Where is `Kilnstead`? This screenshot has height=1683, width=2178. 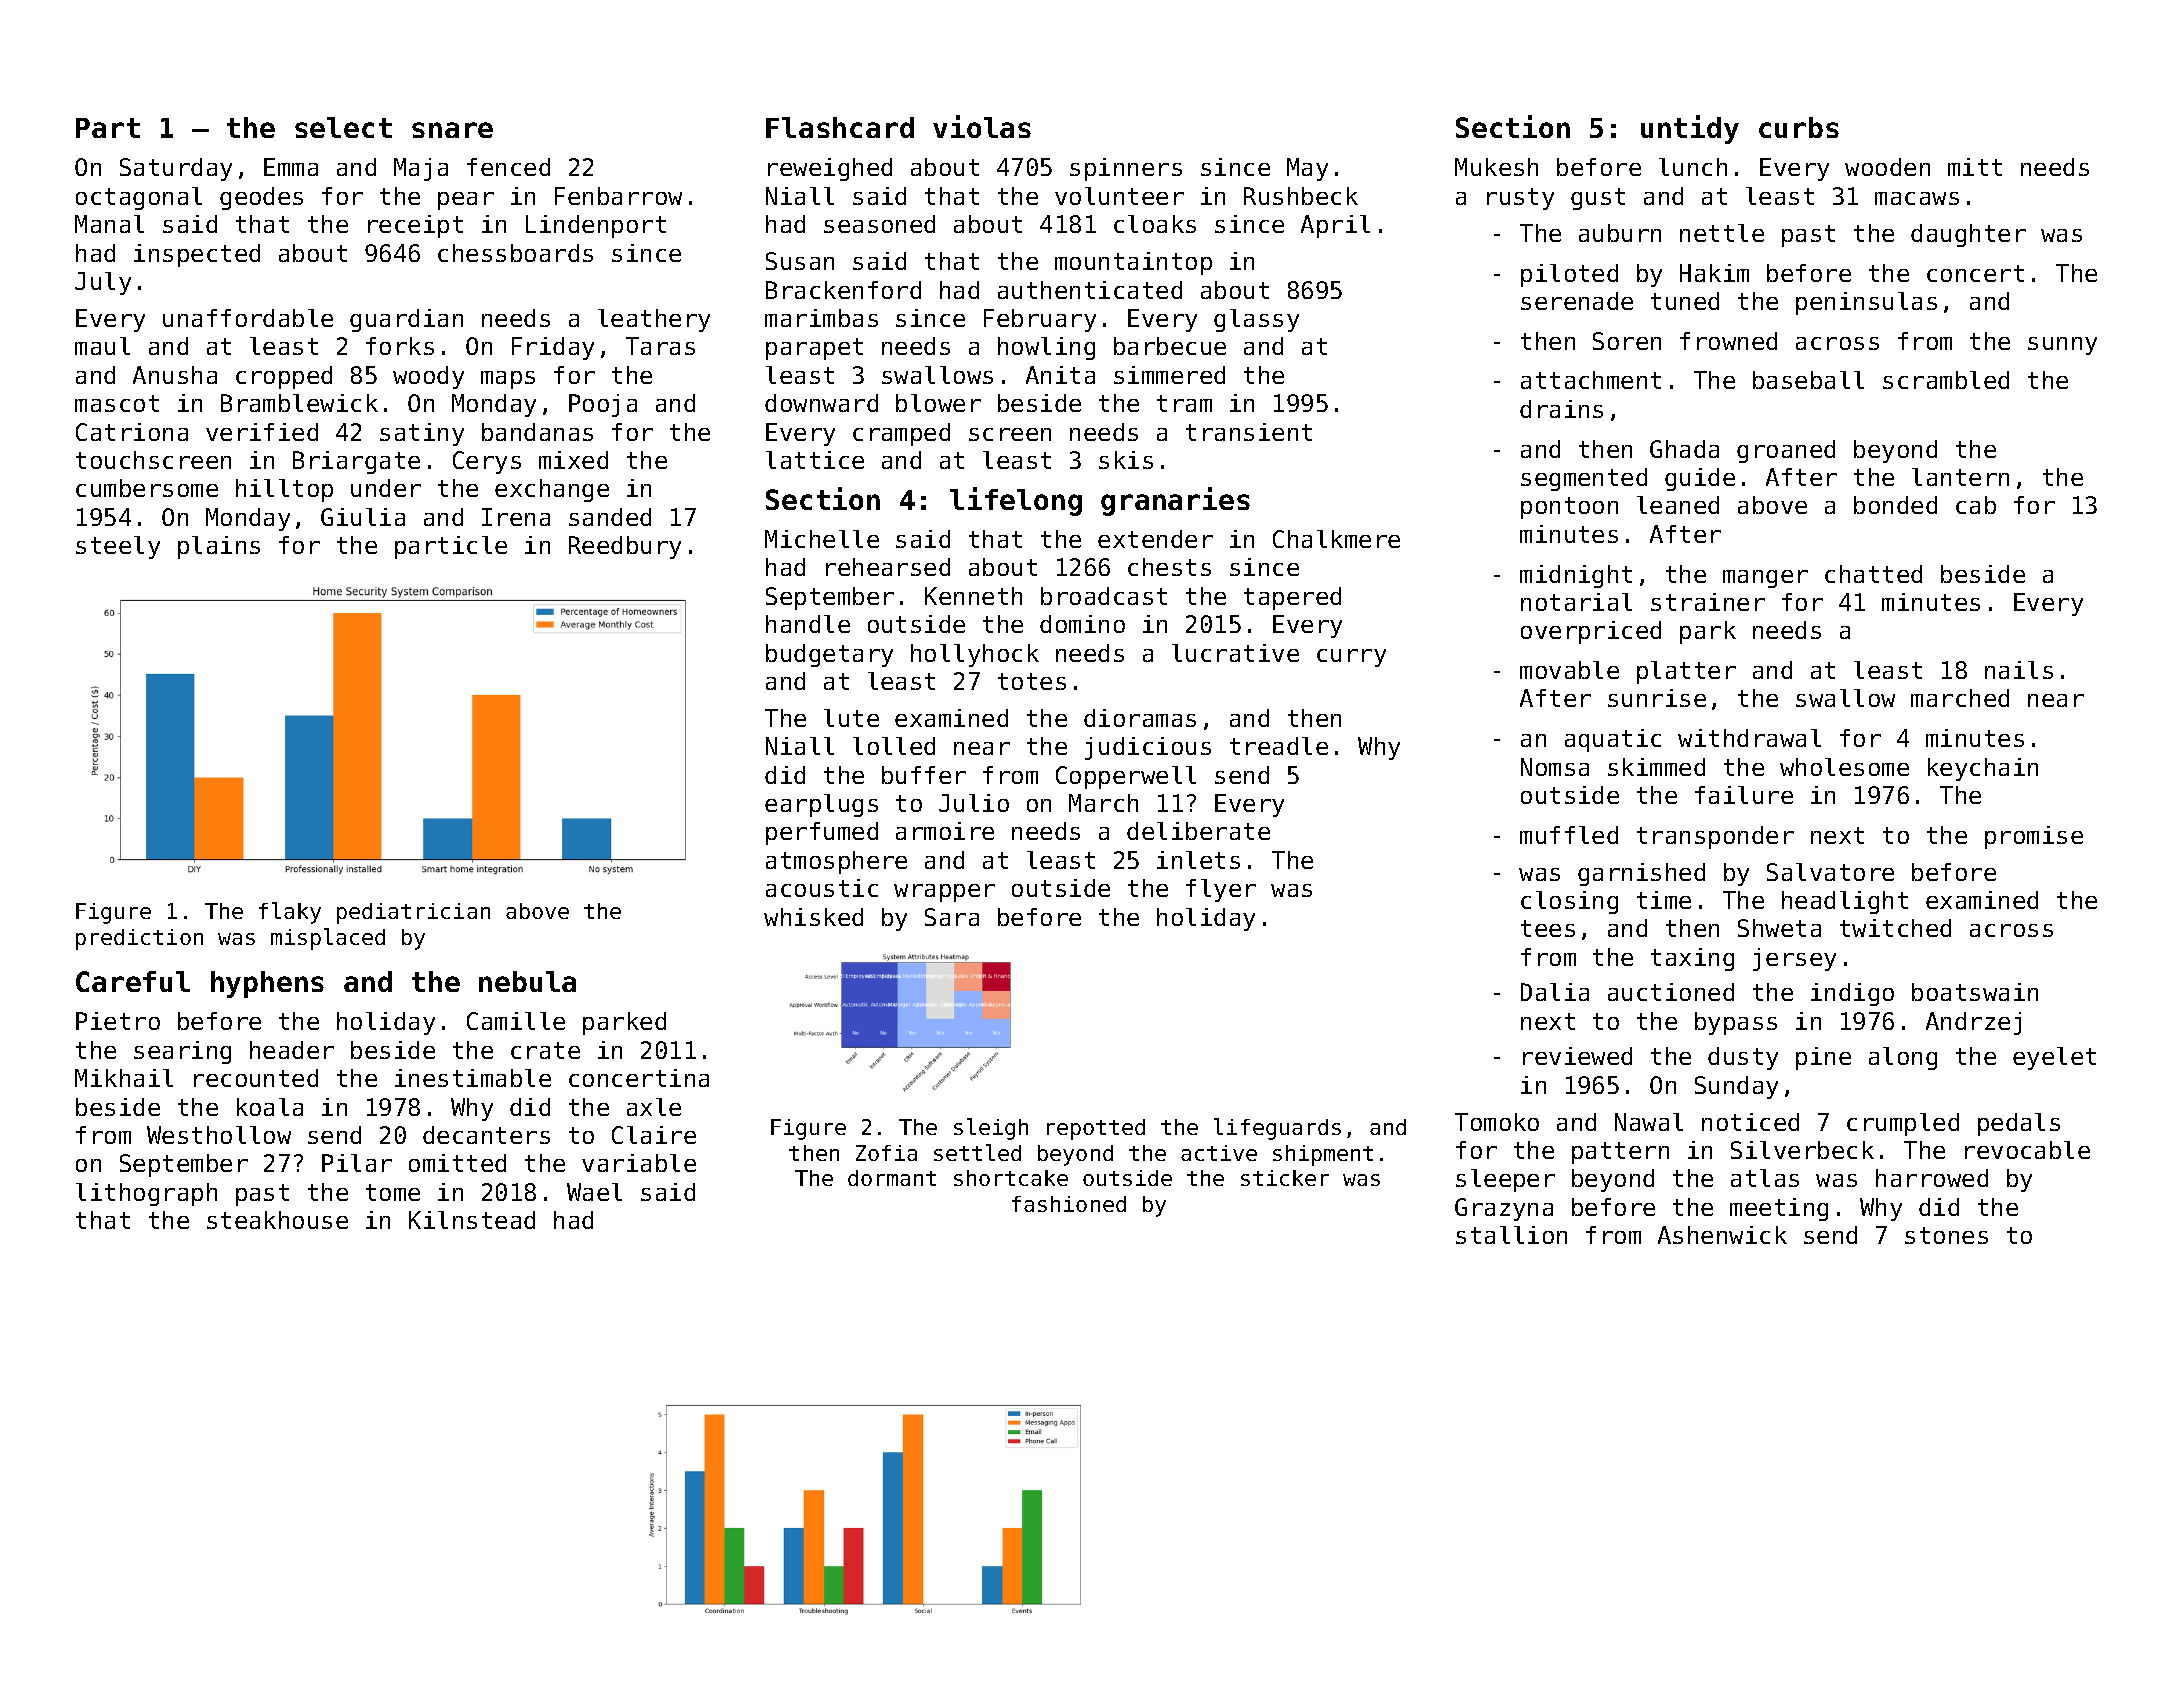 Kilnstead is located at coordinates (472, 1220).
